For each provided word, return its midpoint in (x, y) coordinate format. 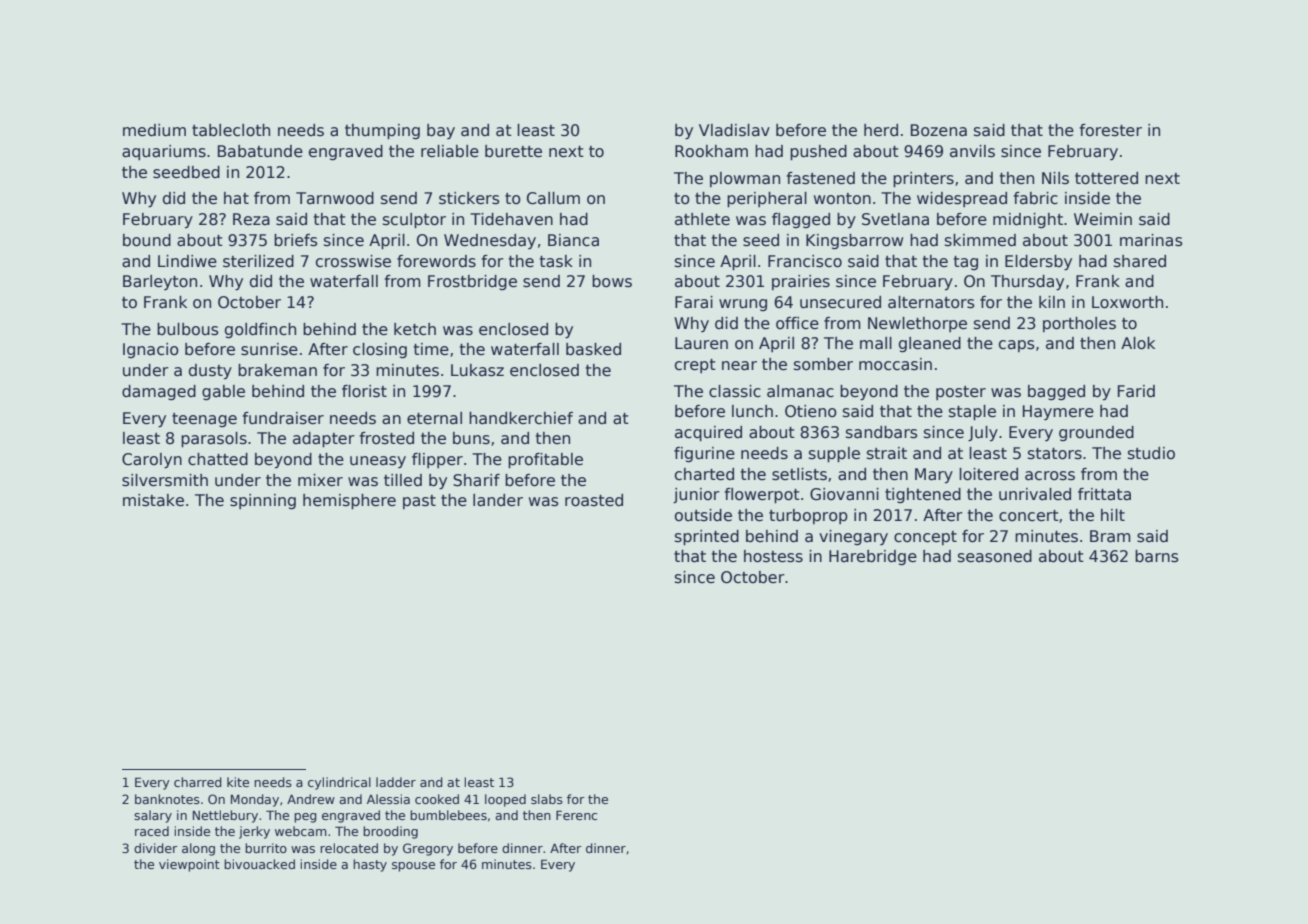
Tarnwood (335, 198)
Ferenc (576, 815)
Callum (553, 198)
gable (223, 392)
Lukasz (477, 370)
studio (1151, 453)
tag (966, 263)
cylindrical (339, 783)
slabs (547, 799)
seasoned (995, 556)
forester (1110, 130)
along (198, 849)
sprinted (707, 537)
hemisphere (349, 501)
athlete (702, 219)
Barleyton (160, 282)
